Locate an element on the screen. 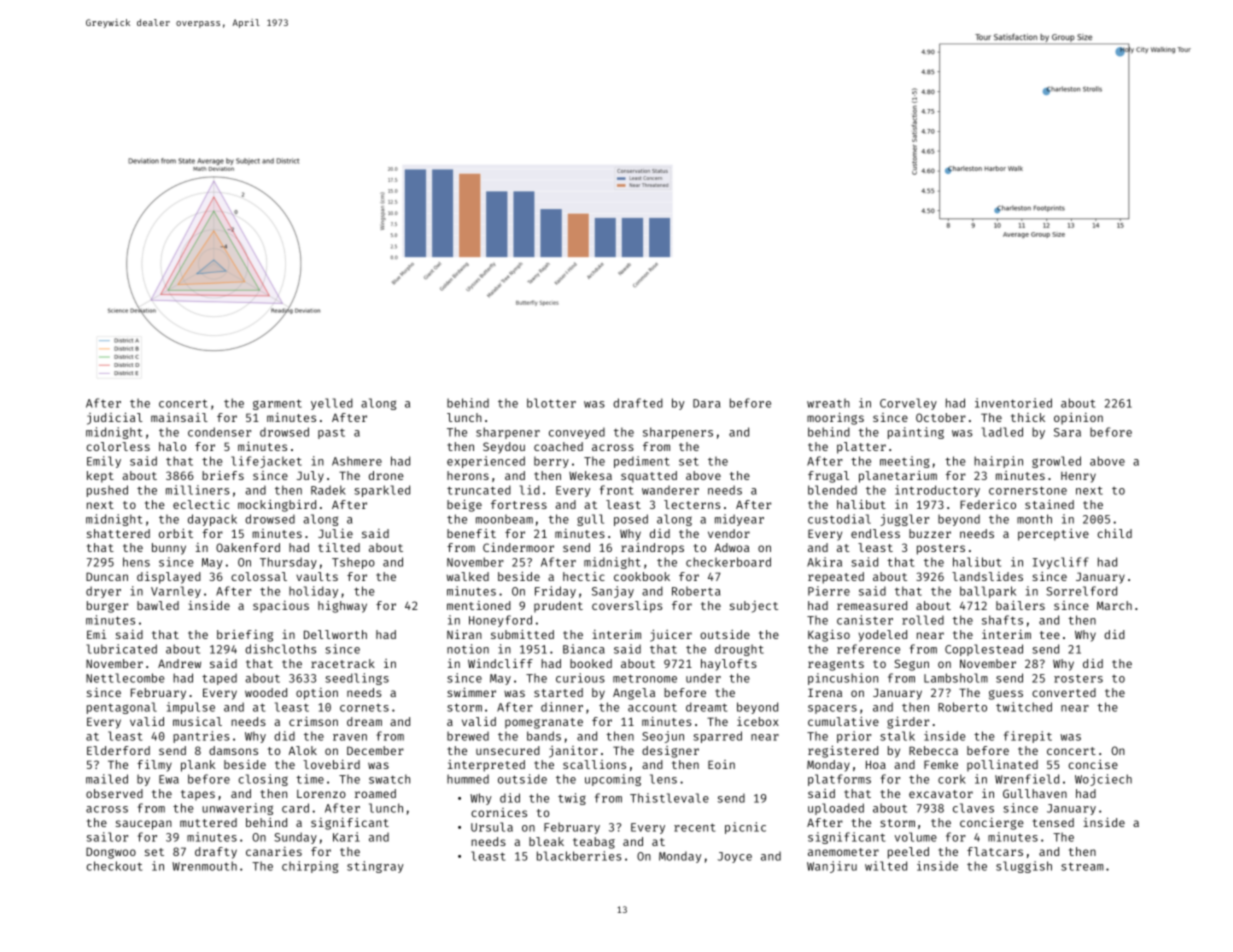 This screenshot has width=1233, height=952. custodial is located at coordinates (839, 519).
